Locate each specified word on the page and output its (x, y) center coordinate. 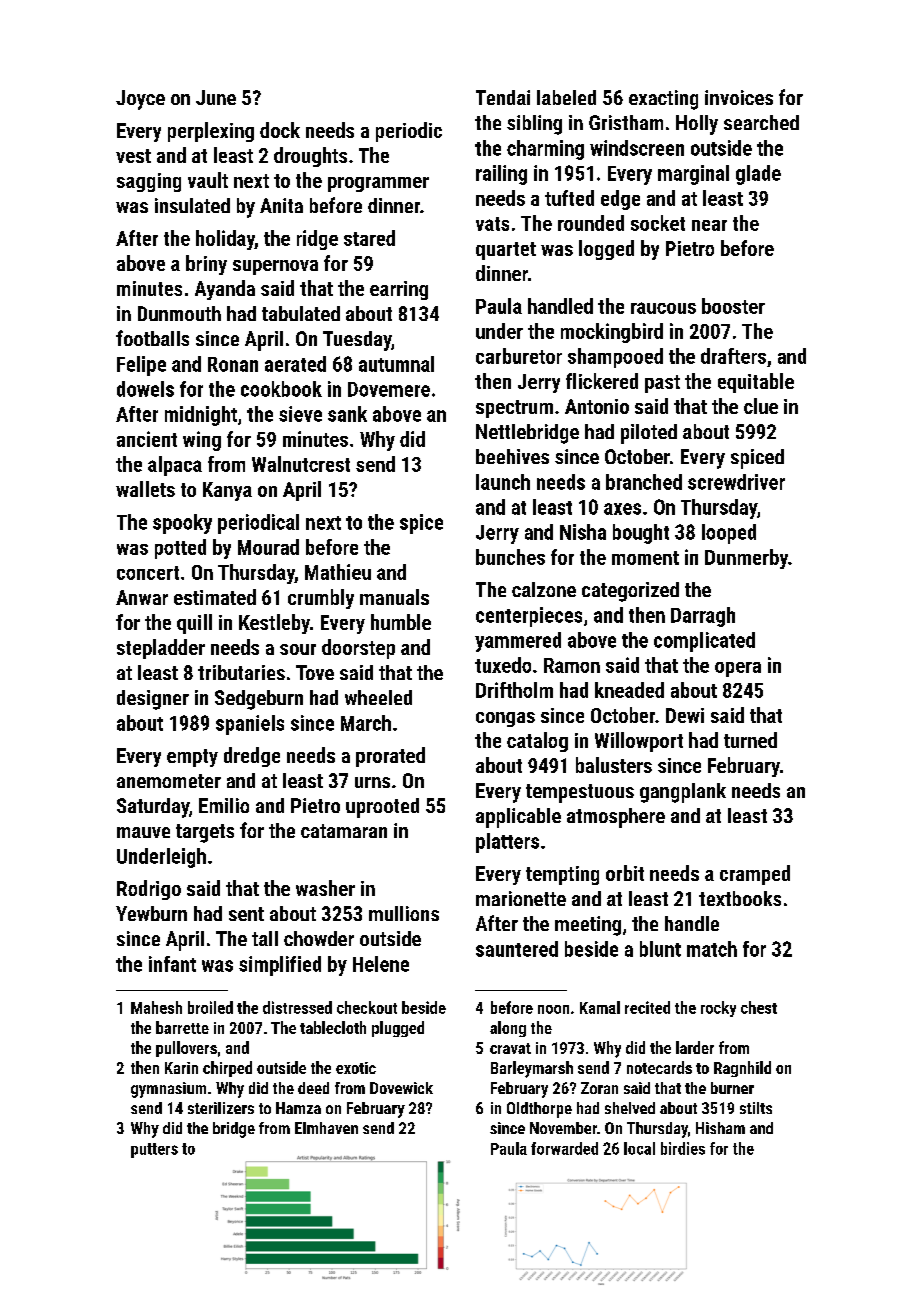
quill (194, 624)
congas (505, 719)
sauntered (517, 949)
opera (738, 669)
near (709, 225)
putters (154, 1150)
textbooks (740, 898)
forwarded (564, 1148)
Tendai (503, 97)
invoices (739, 97)
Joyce (140, 100)
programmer (378, 184)
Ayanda (225, 290)
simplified (280, 966)
